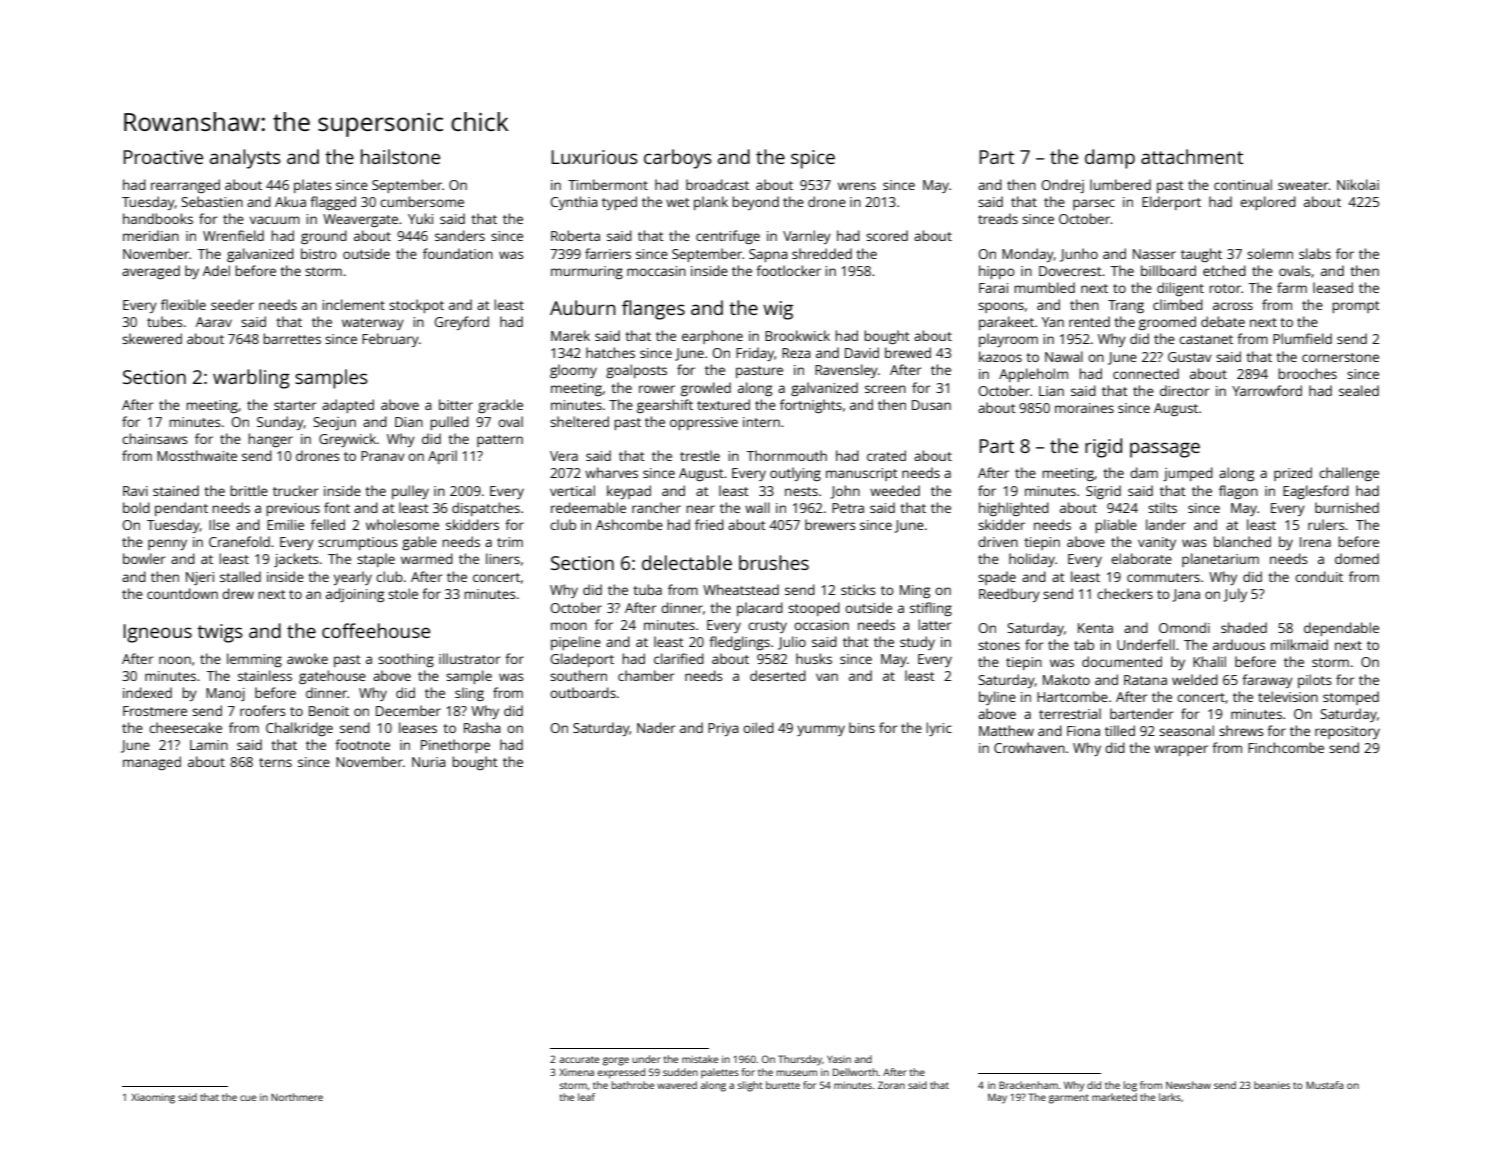  I want to click on analysts, so click(245, 159).
